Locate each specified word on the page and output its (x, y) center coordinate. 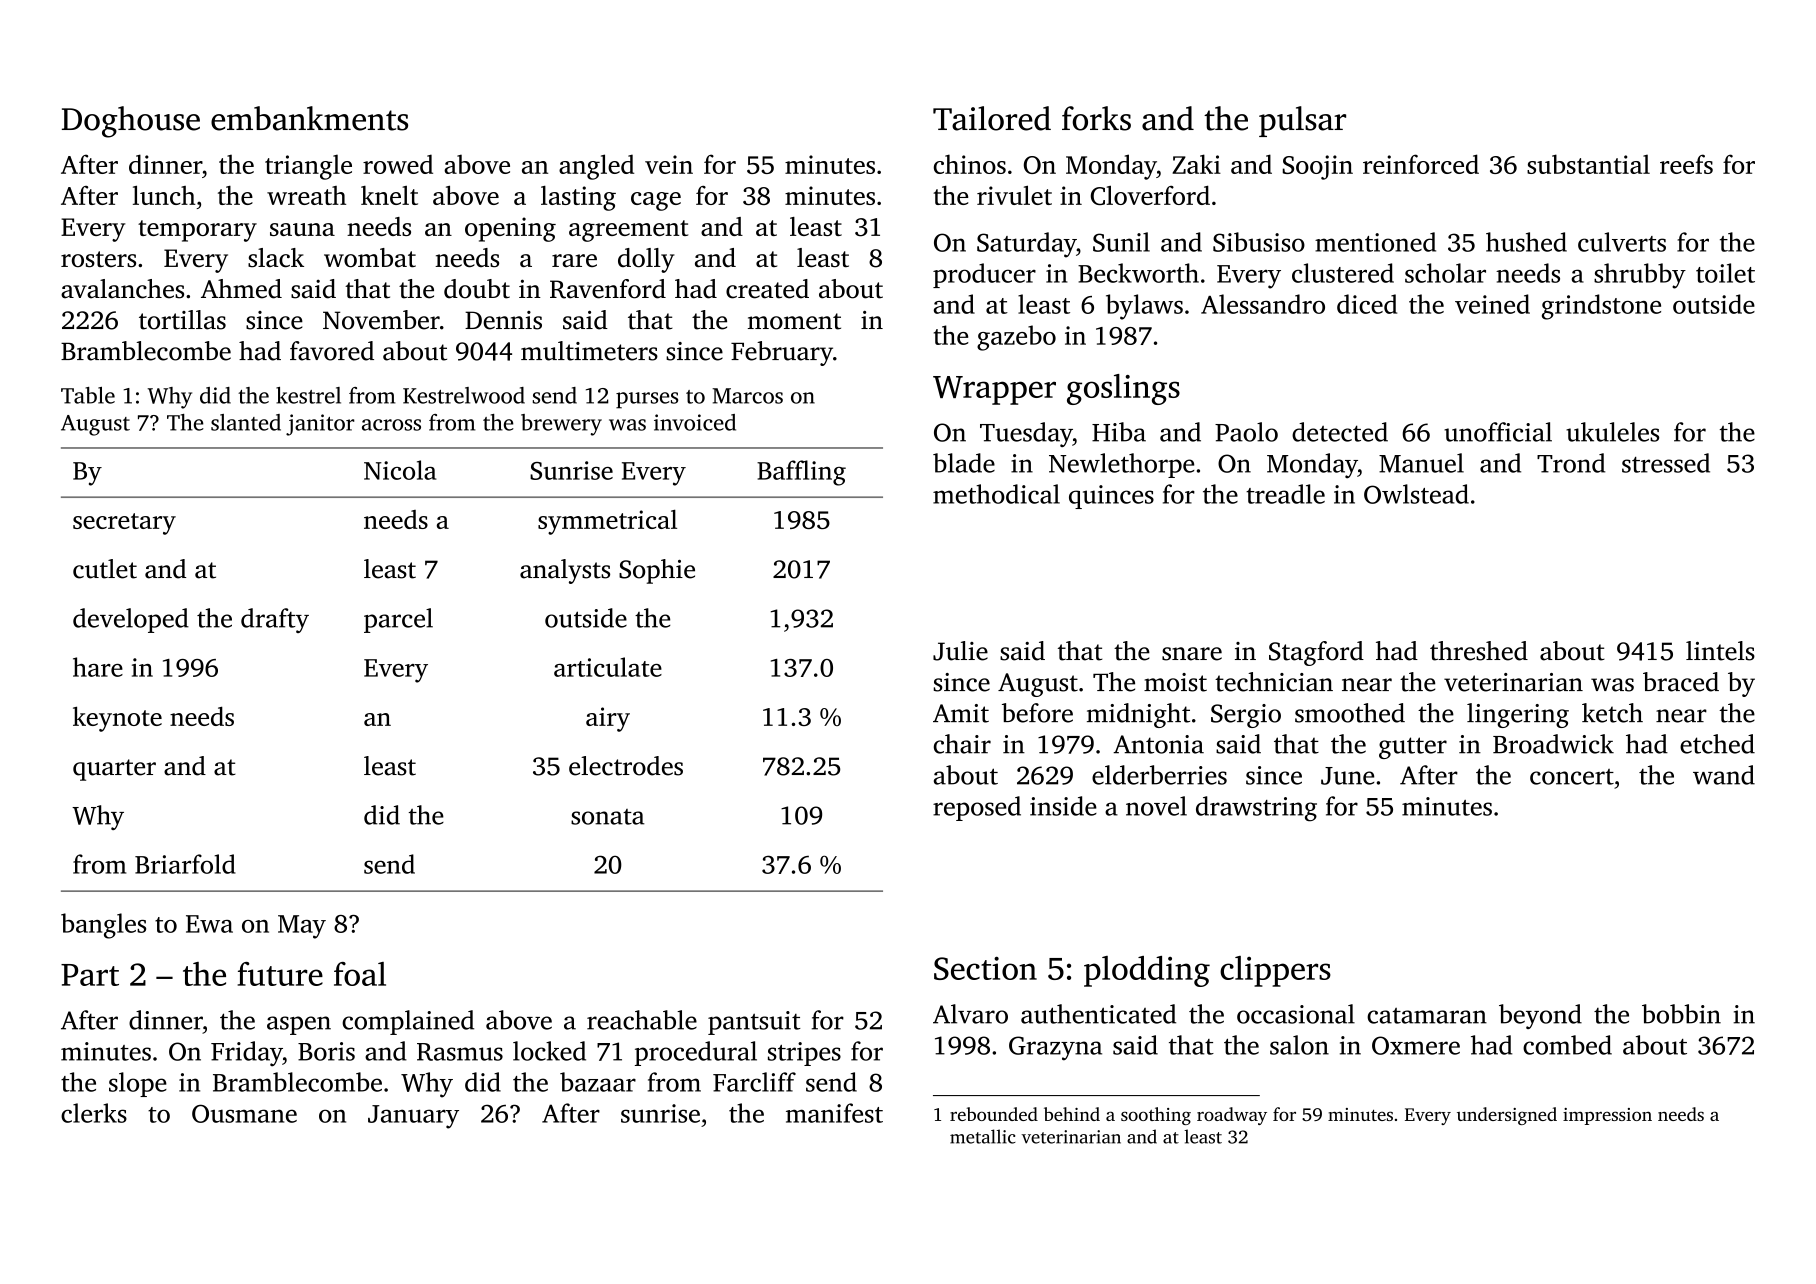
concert (1572, 777)
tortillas (182, 320)
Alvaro (970, 1014)
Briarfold (185, 864)
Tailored (992, 118)
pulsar (1302, 121)
